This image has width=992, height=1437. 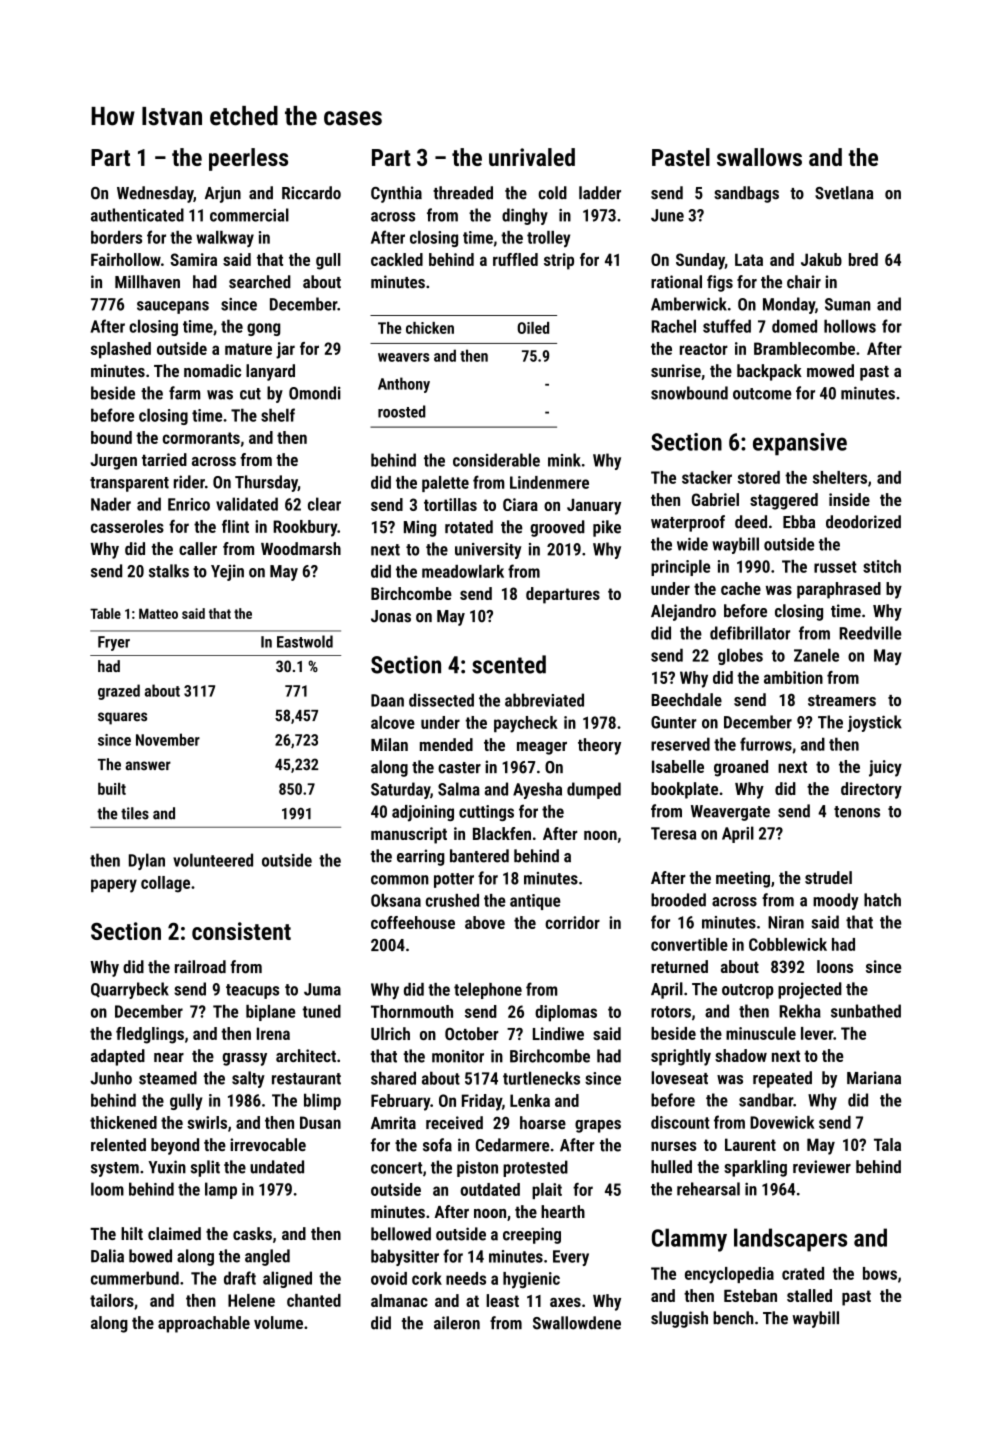 I want to click on Jonas, so click(x=391, y=616).
